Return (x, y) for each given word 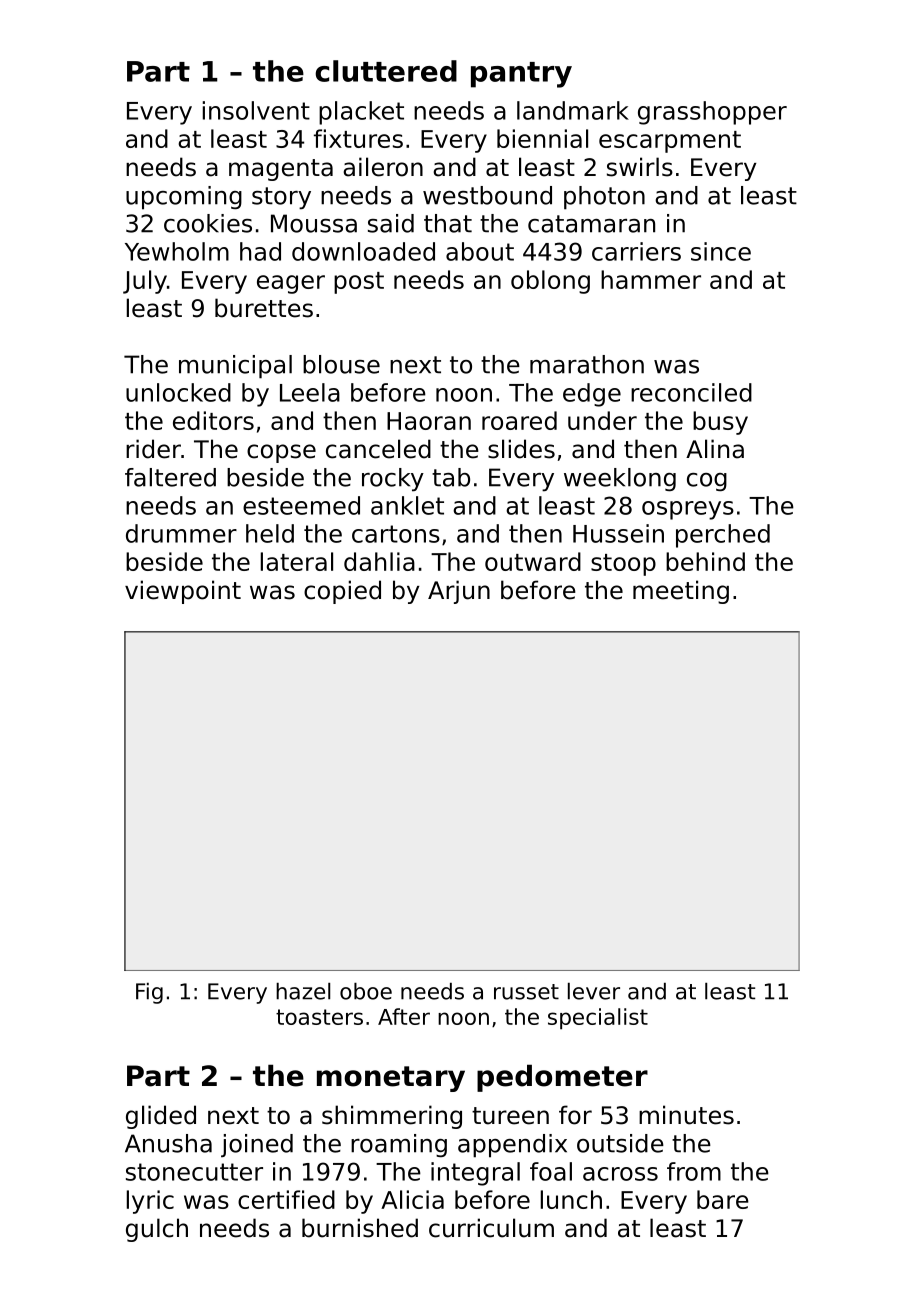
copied (342, 592)
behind (705, 561)
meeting (681, 592)
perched (723, 536)
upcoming (184, 198)
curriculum (491, 1228)
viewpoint (183, 592)
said (391, 223)
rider (153, 449)
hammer (651, 279)
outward (533, 561)
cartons (396, 534)
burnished (360, 1228)
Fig (149, 993)
